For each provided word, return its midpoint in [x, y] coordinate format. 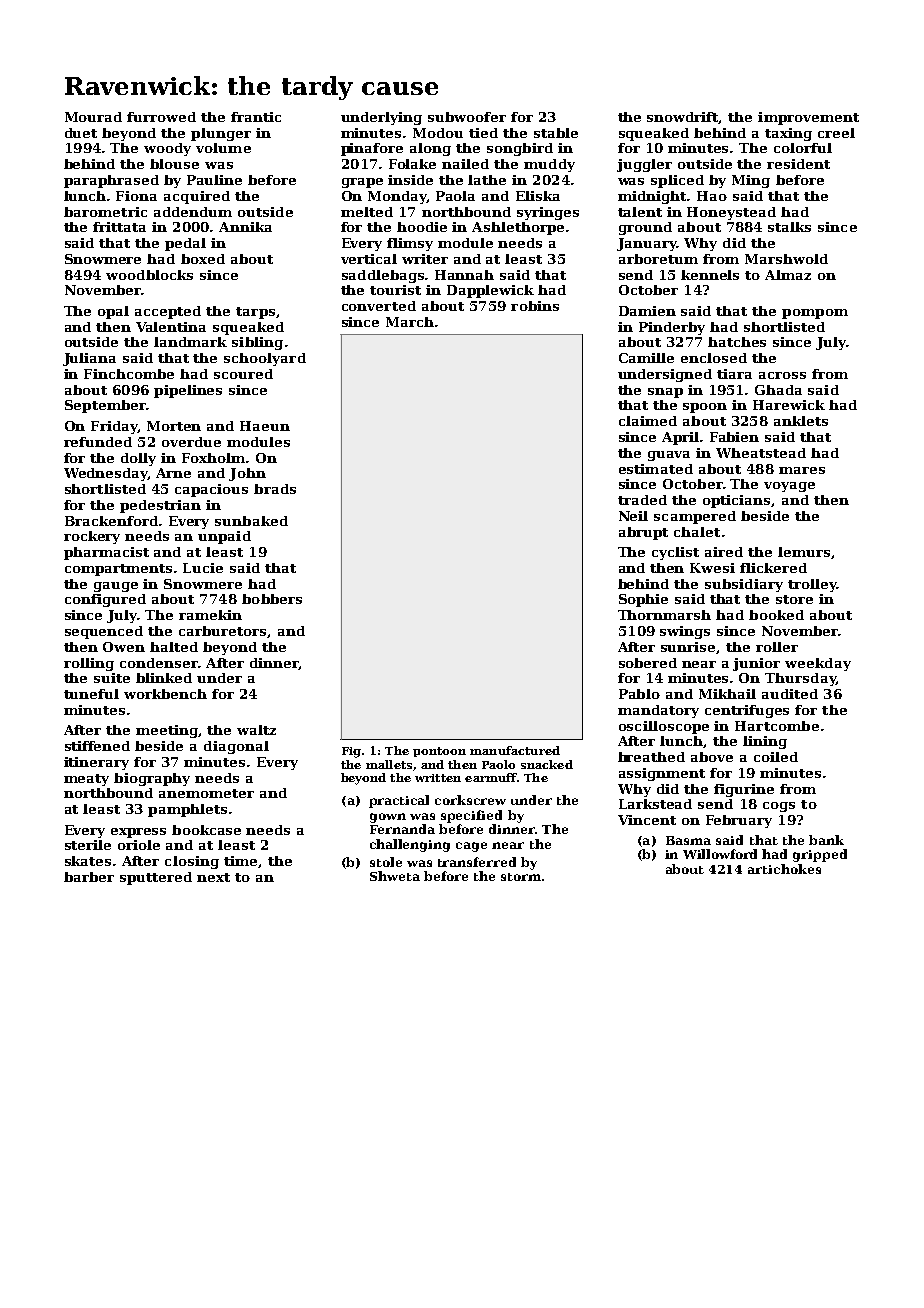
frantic [256, 117]
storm [521, 877]
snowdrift [683, 118]
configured [105, 600]
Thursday [800, 679]
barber [89, 877]
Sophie [643, 600]
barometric [105, 212]
